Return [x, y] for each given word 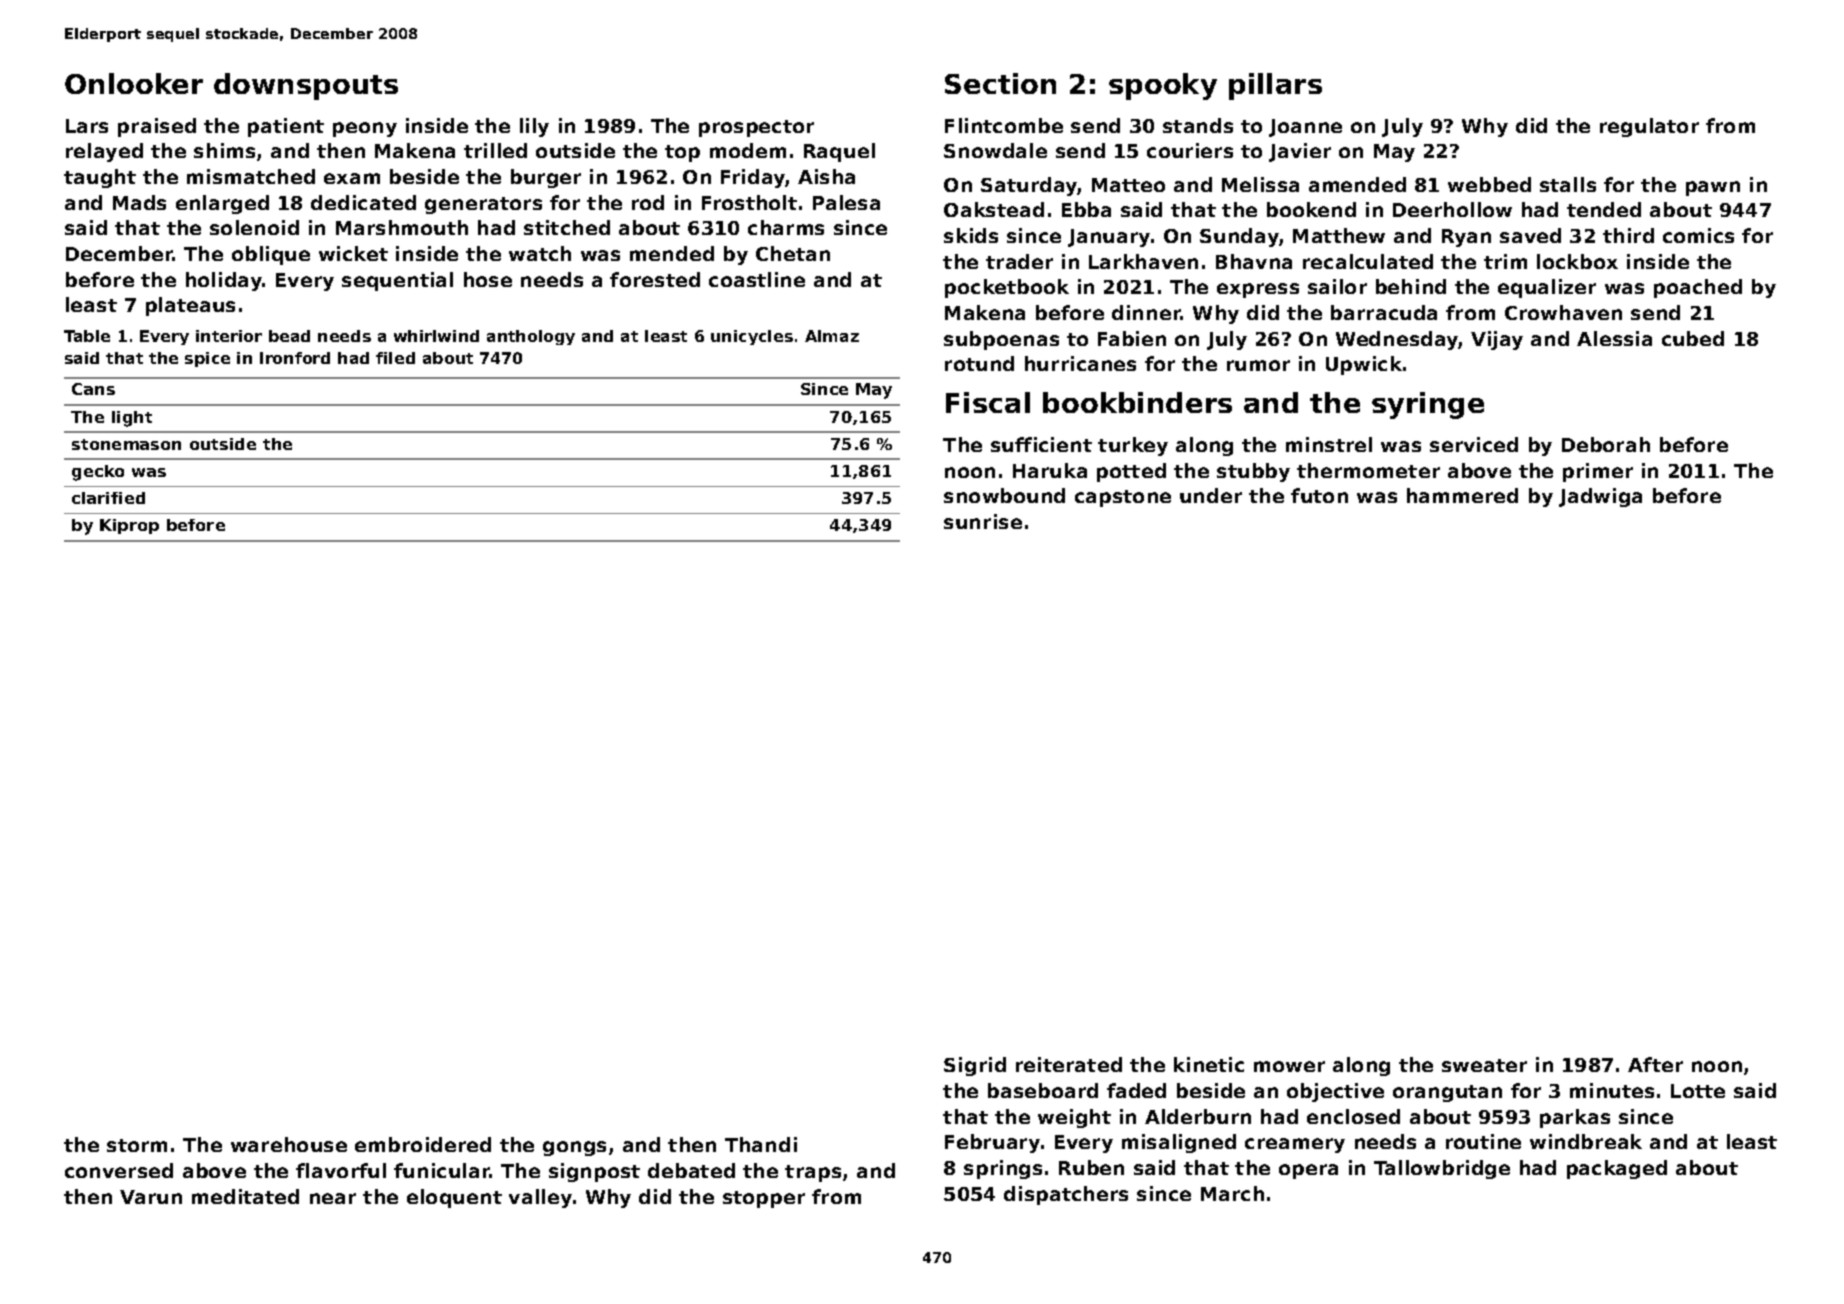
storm [137, 1145]
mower [1289, 1066]
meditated [245, 1196]
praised [157, 127]
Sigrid [975, 1066]
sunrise [983, 521]
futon [1319, 495]
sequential [397, 281]
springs [1003, 1169]
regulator [1649, 127]
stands [1198, 125]
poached [1698, 288]
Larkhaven [1143, 261]
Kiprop [129, 526]
